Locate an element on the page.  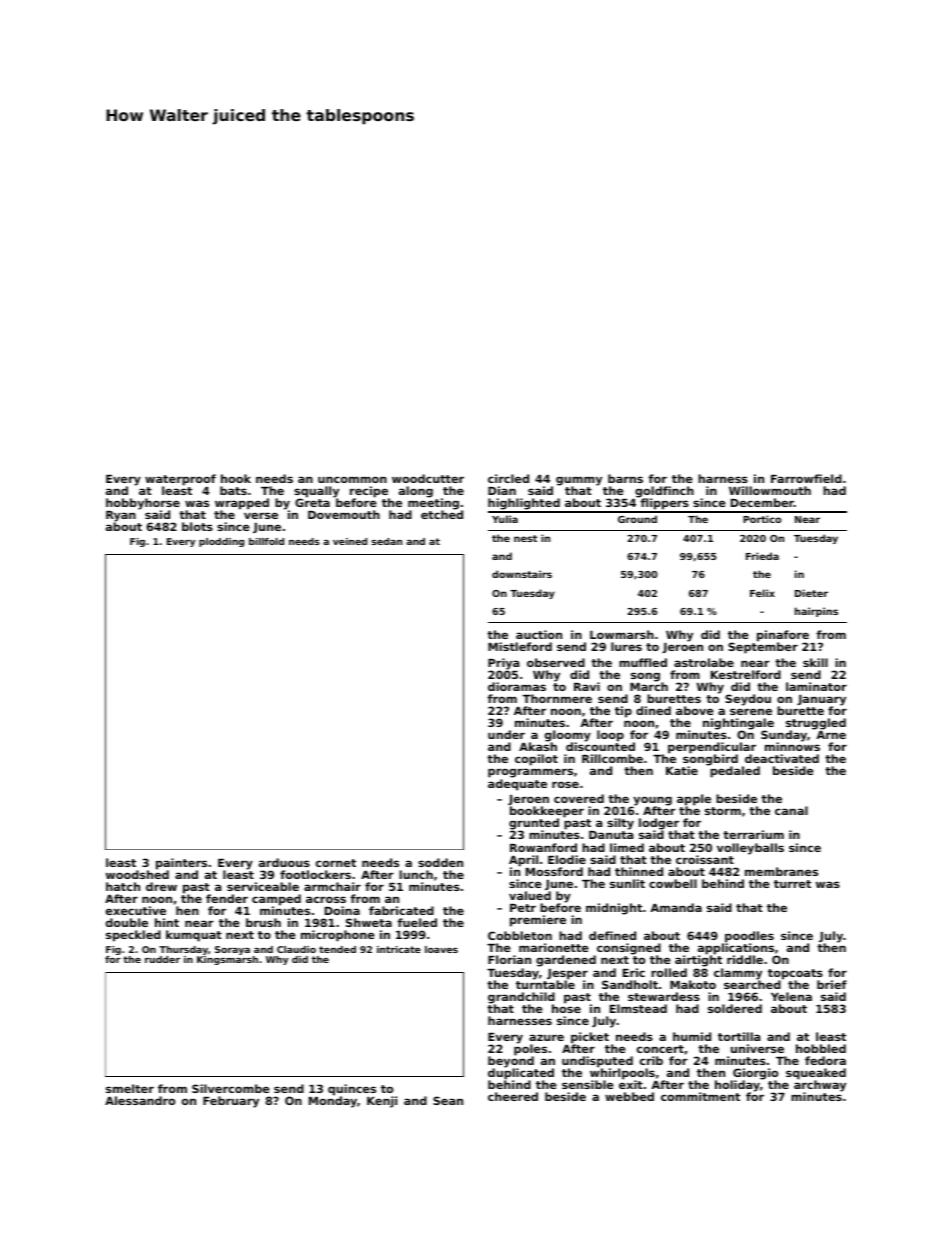
hairpins is located at coordinates (816, 612).
